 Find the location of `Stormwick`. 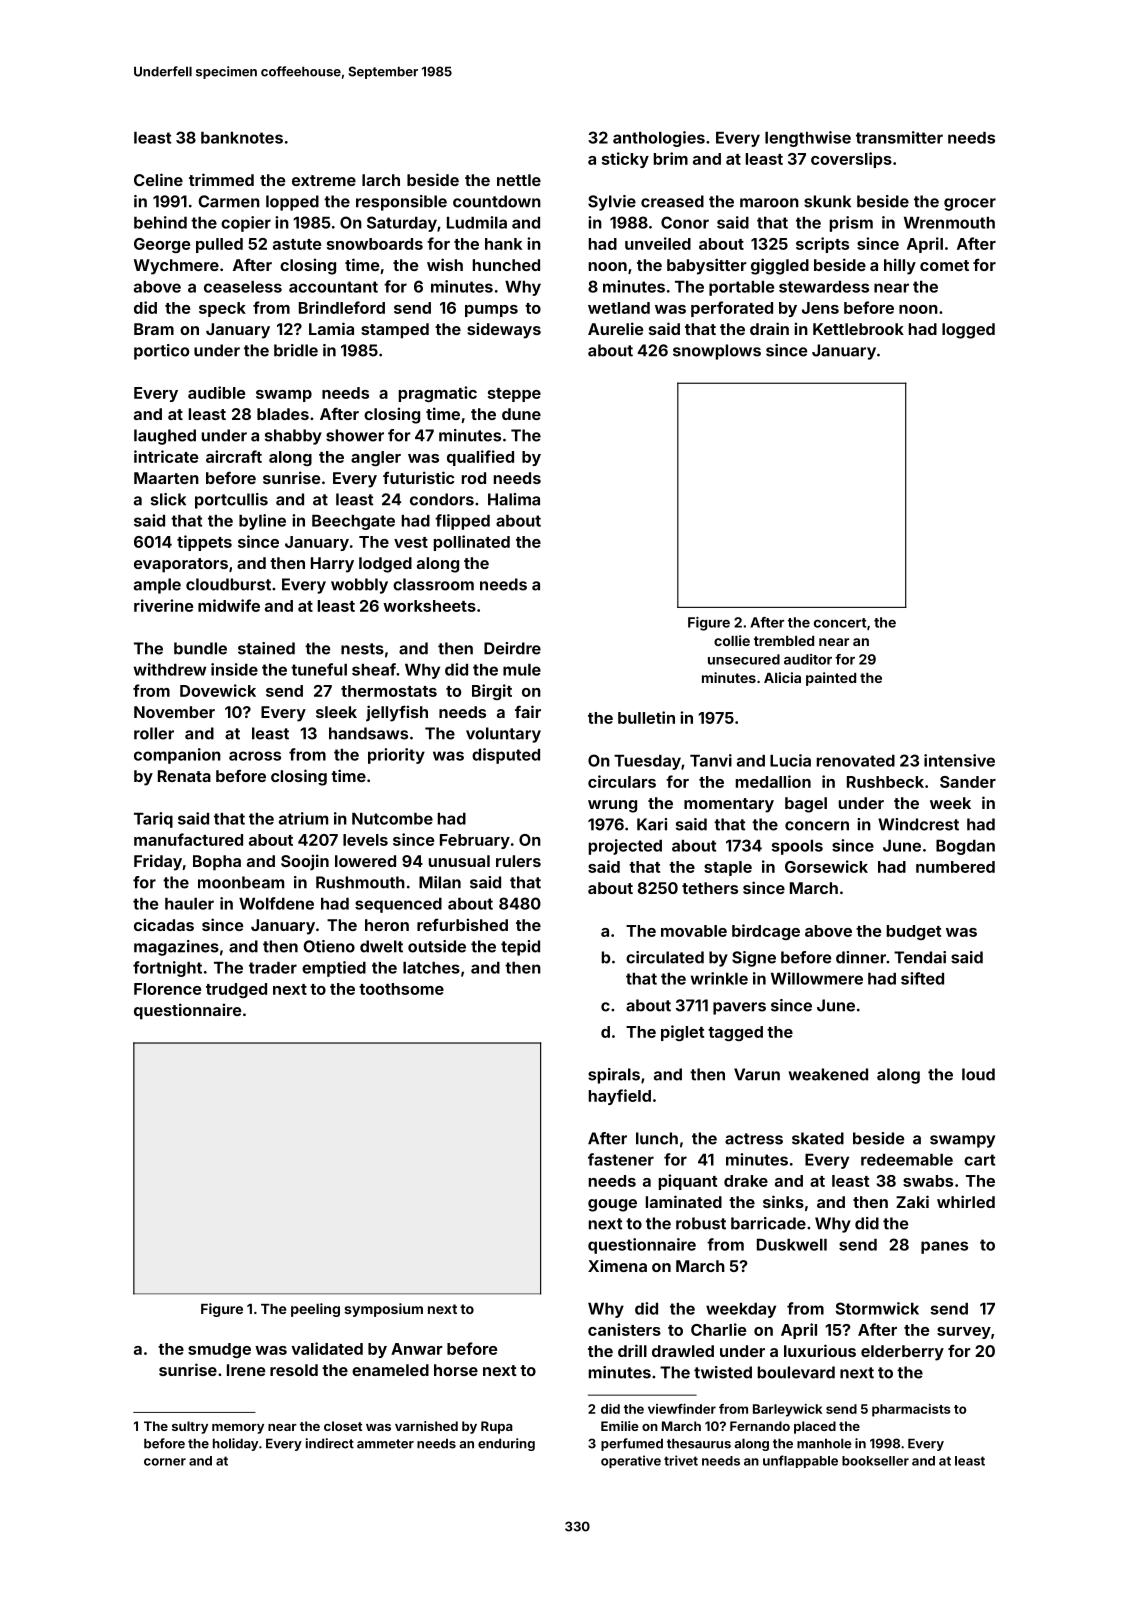

Stormwick is located at coordinates (877, 1308).
